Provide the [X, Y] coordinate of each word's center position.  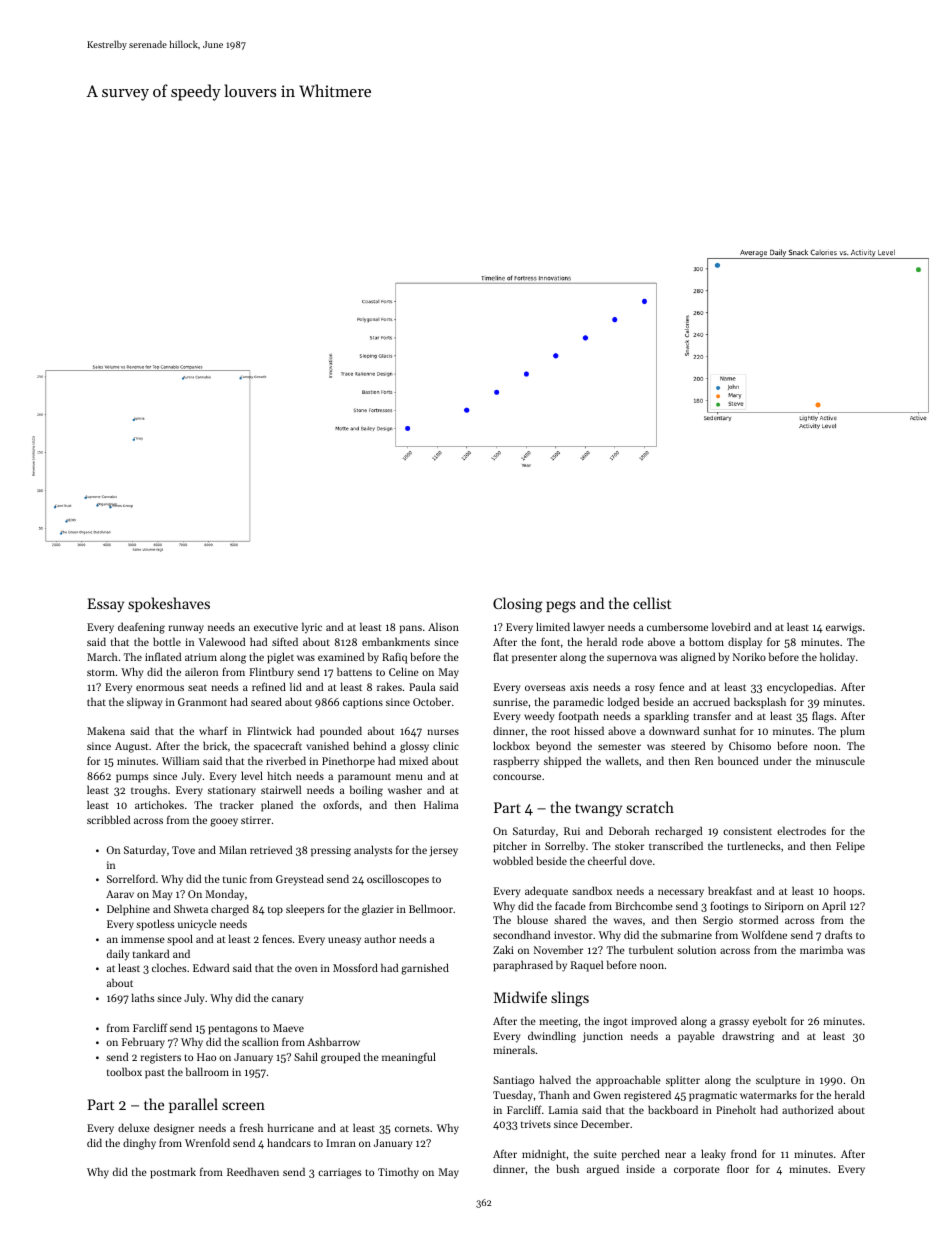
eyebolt [770, 1021]
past [155, 1074]
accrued [711, 701]
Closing [518, 605]
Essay [105, 605]
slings [570, 999]
